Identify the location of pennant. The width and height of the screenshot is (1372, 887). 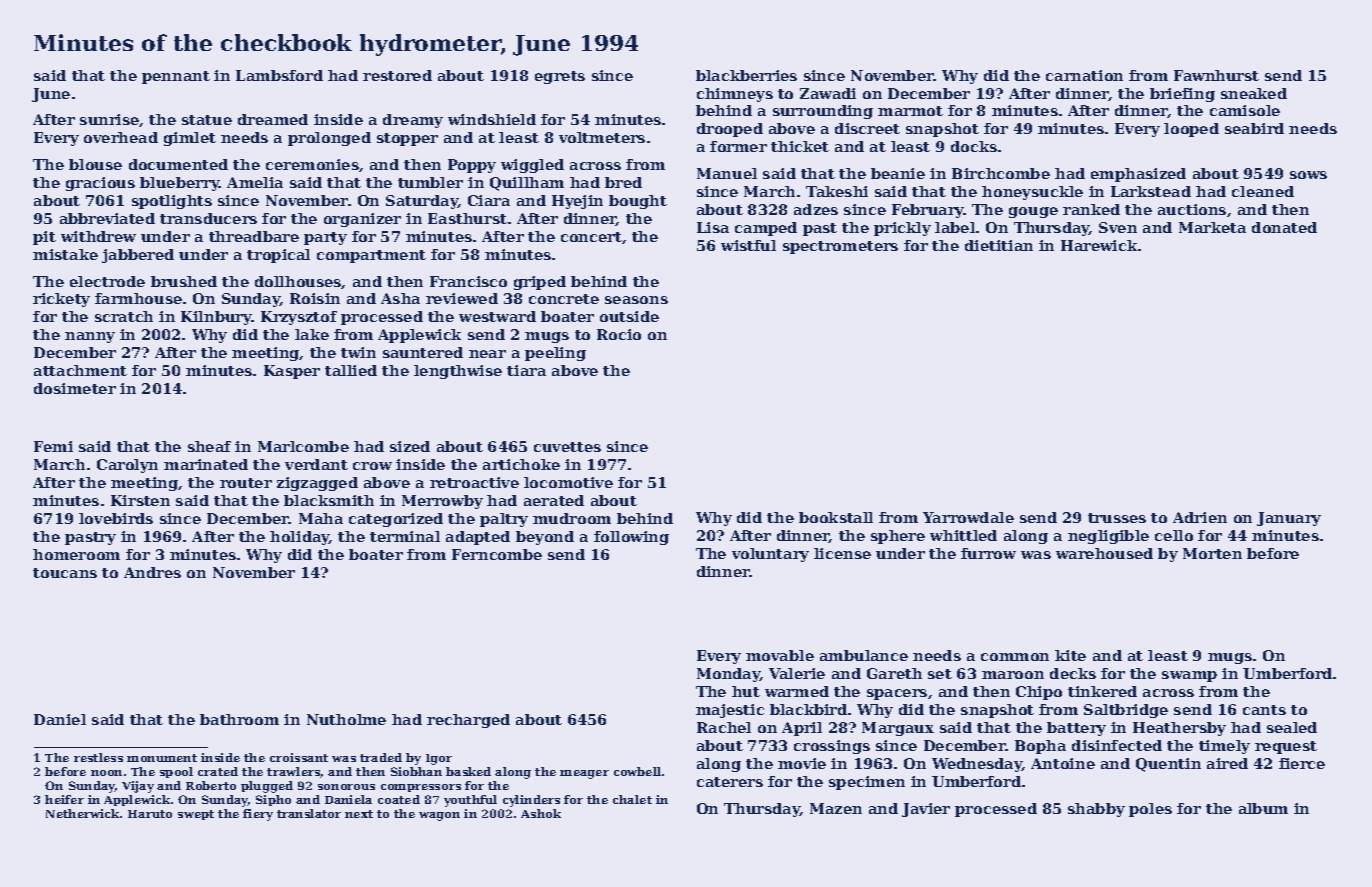
(176, 77).
